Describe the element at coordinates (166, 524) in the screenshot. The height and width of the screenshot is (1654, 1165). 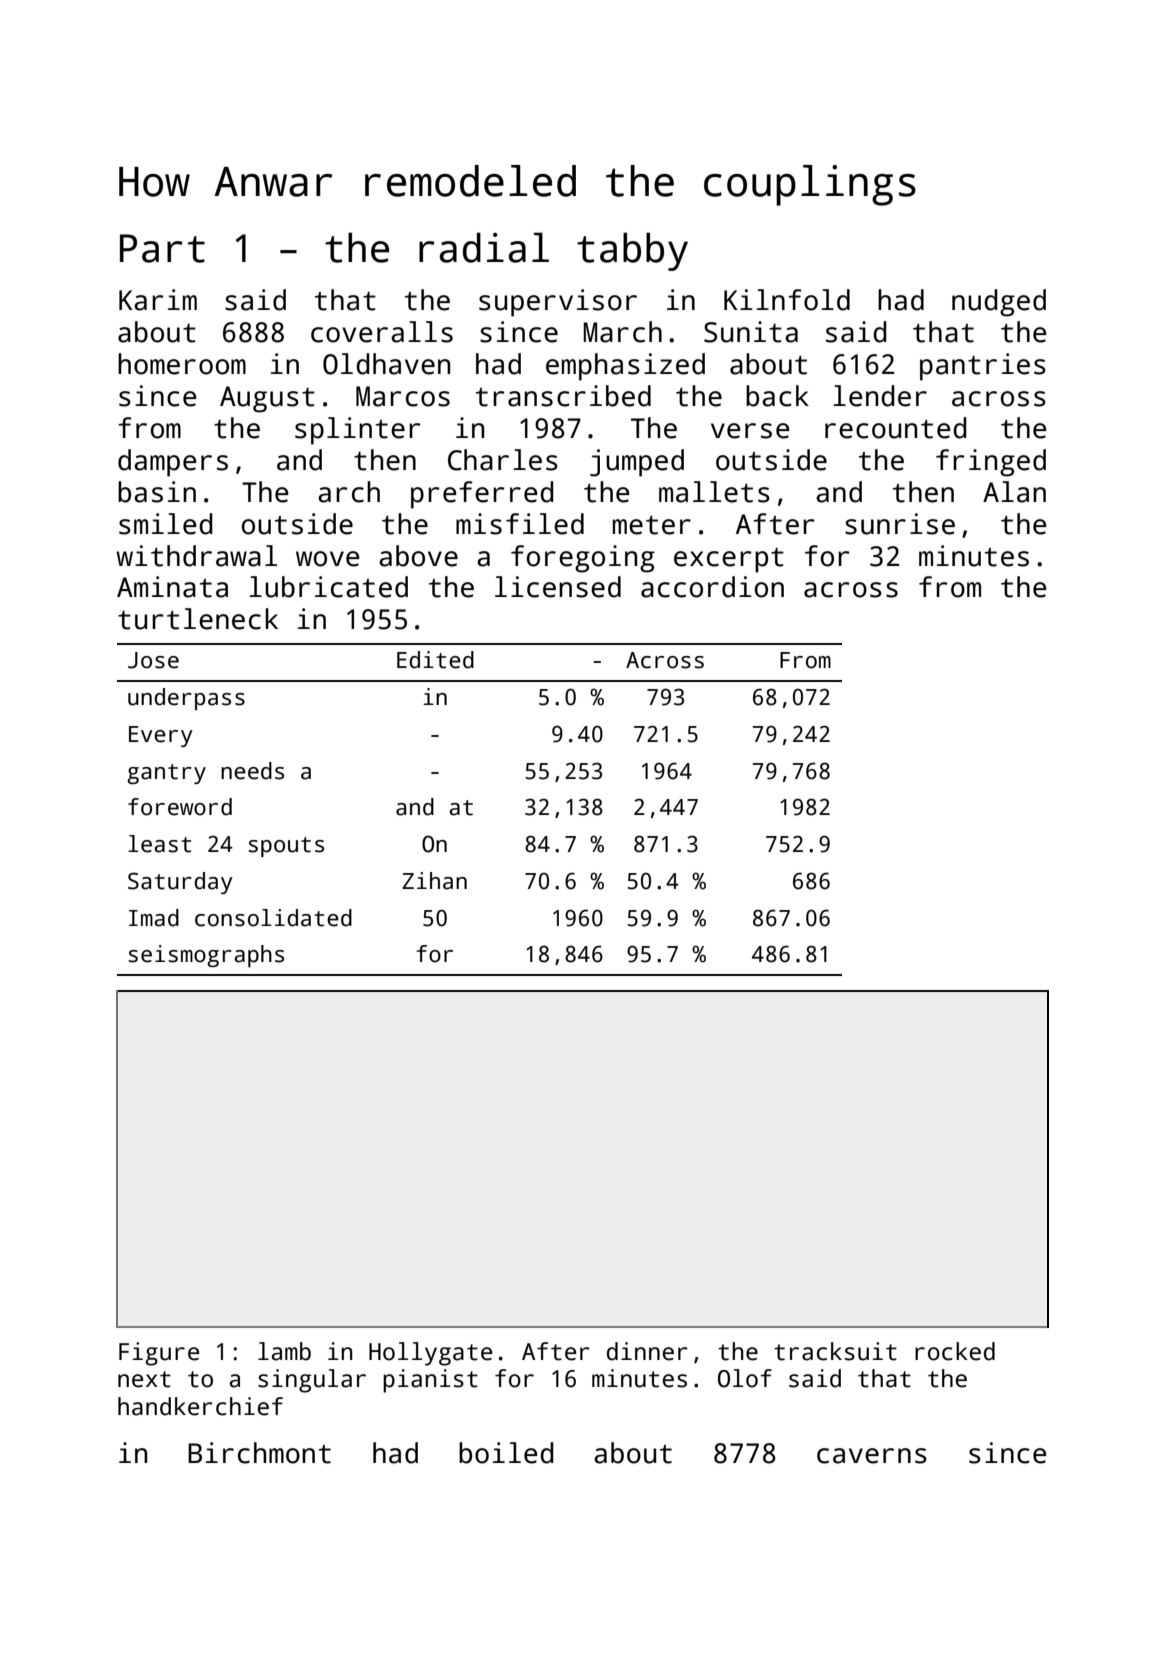
I see `smiled` at that location.
